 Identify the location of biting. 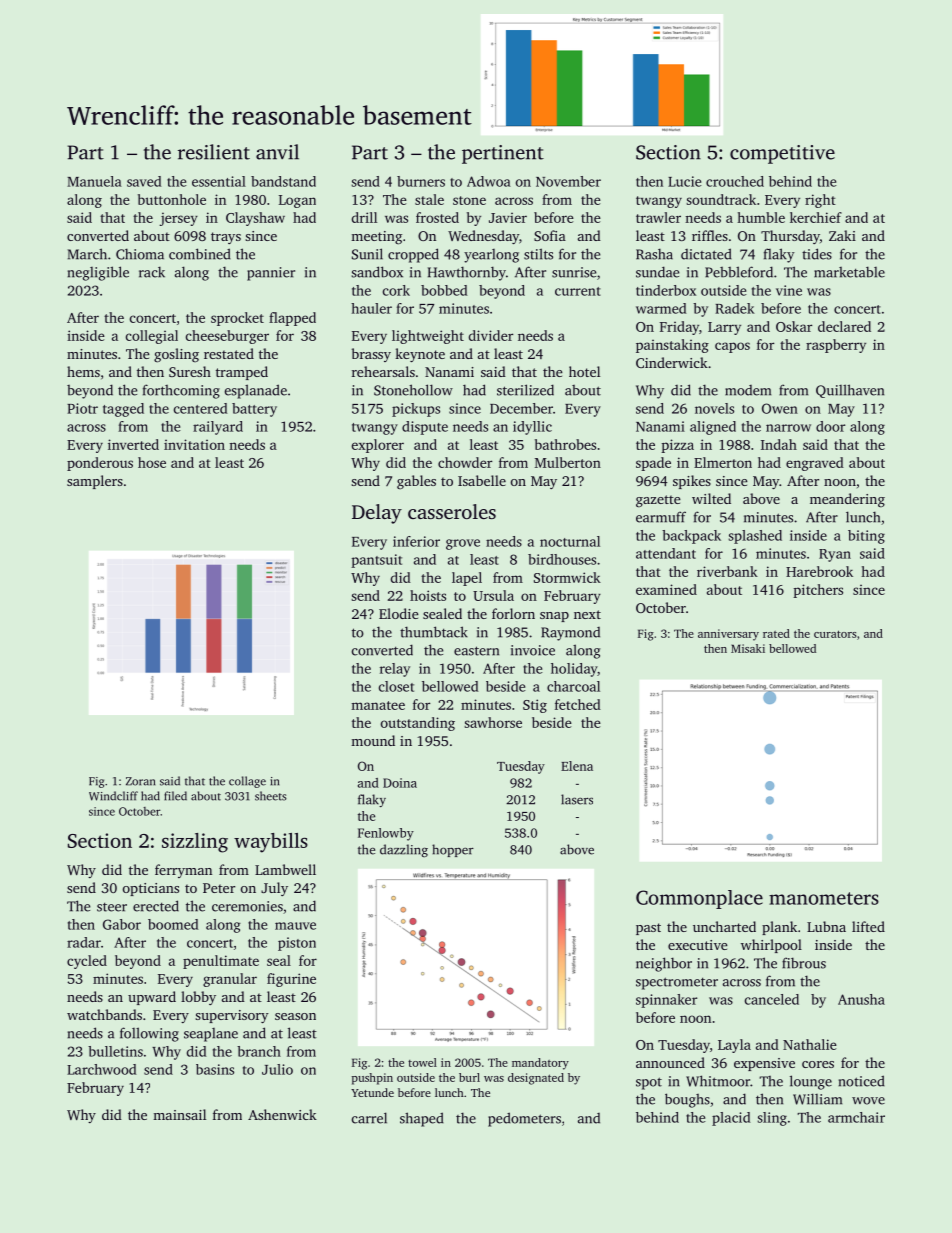
(866, 537).
